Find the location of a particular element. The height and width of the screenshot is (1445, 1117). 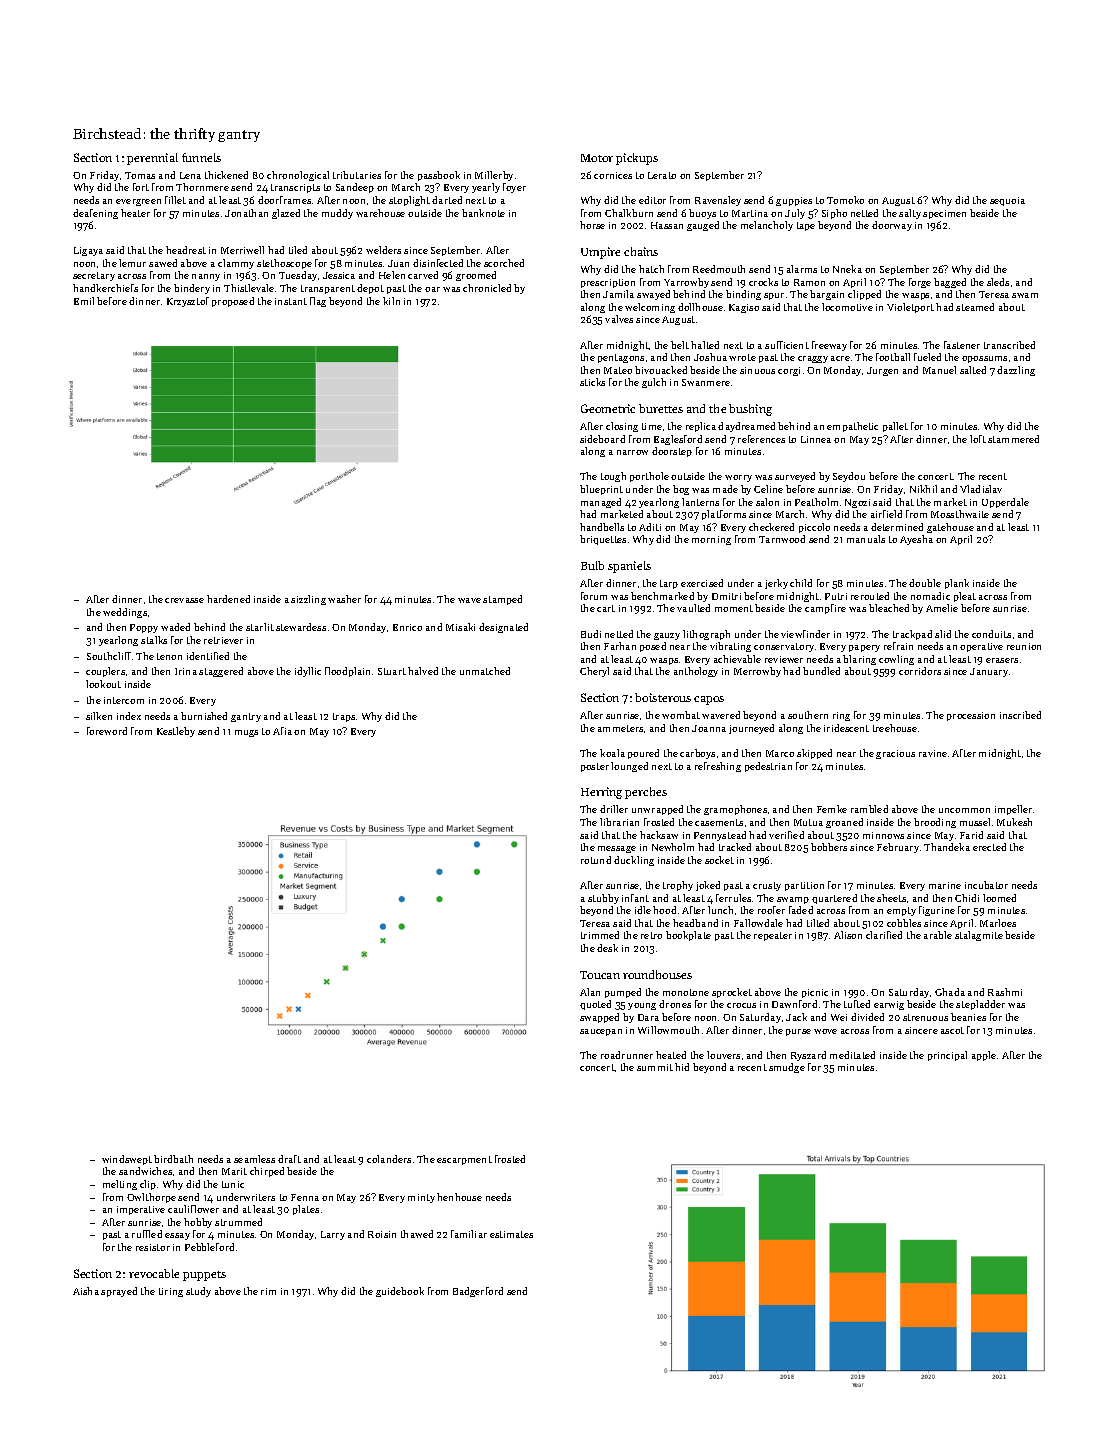

verified is located at coordinates (786, 835).
